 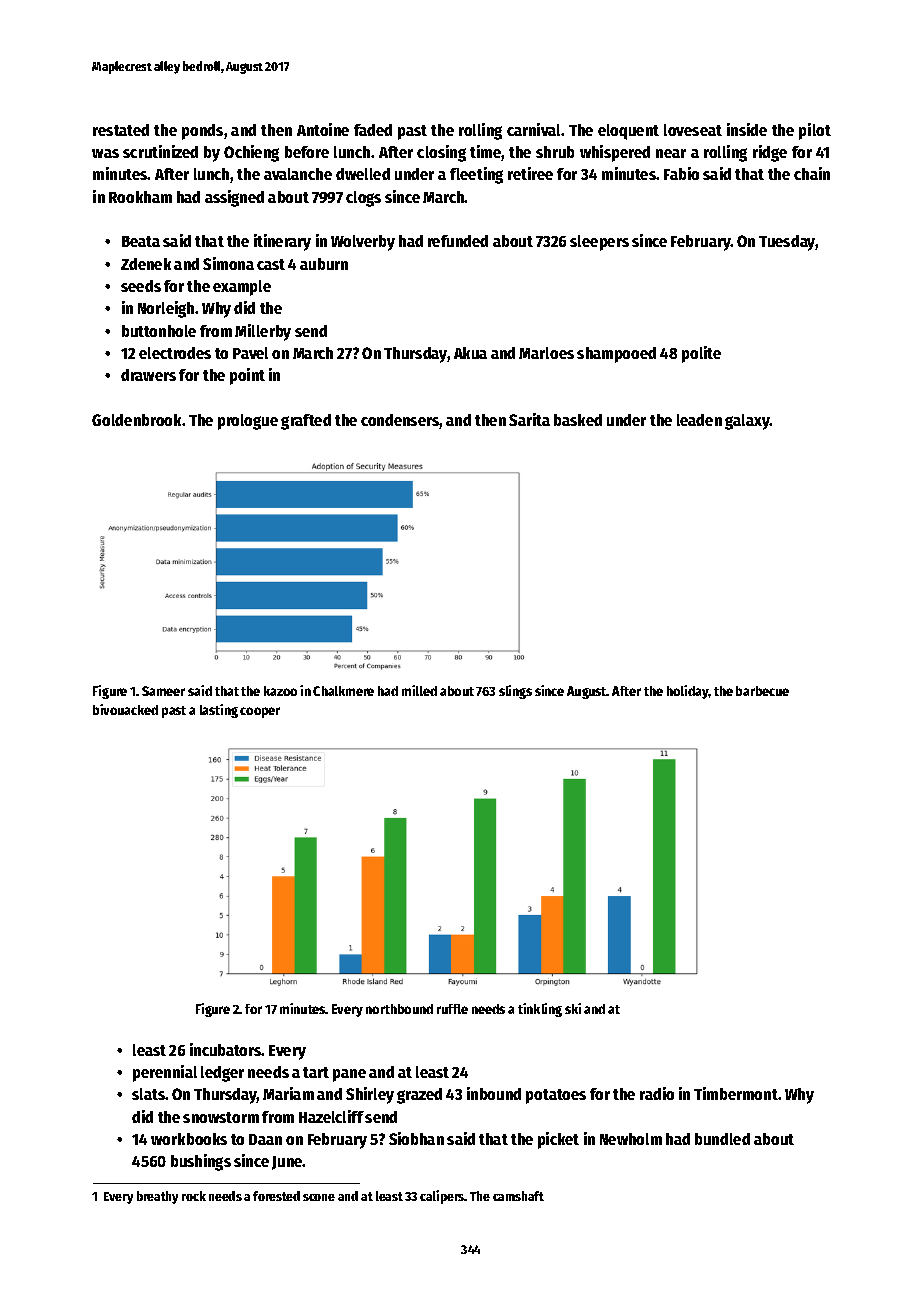 I want to click on slings, so click(x=515, y=692).
